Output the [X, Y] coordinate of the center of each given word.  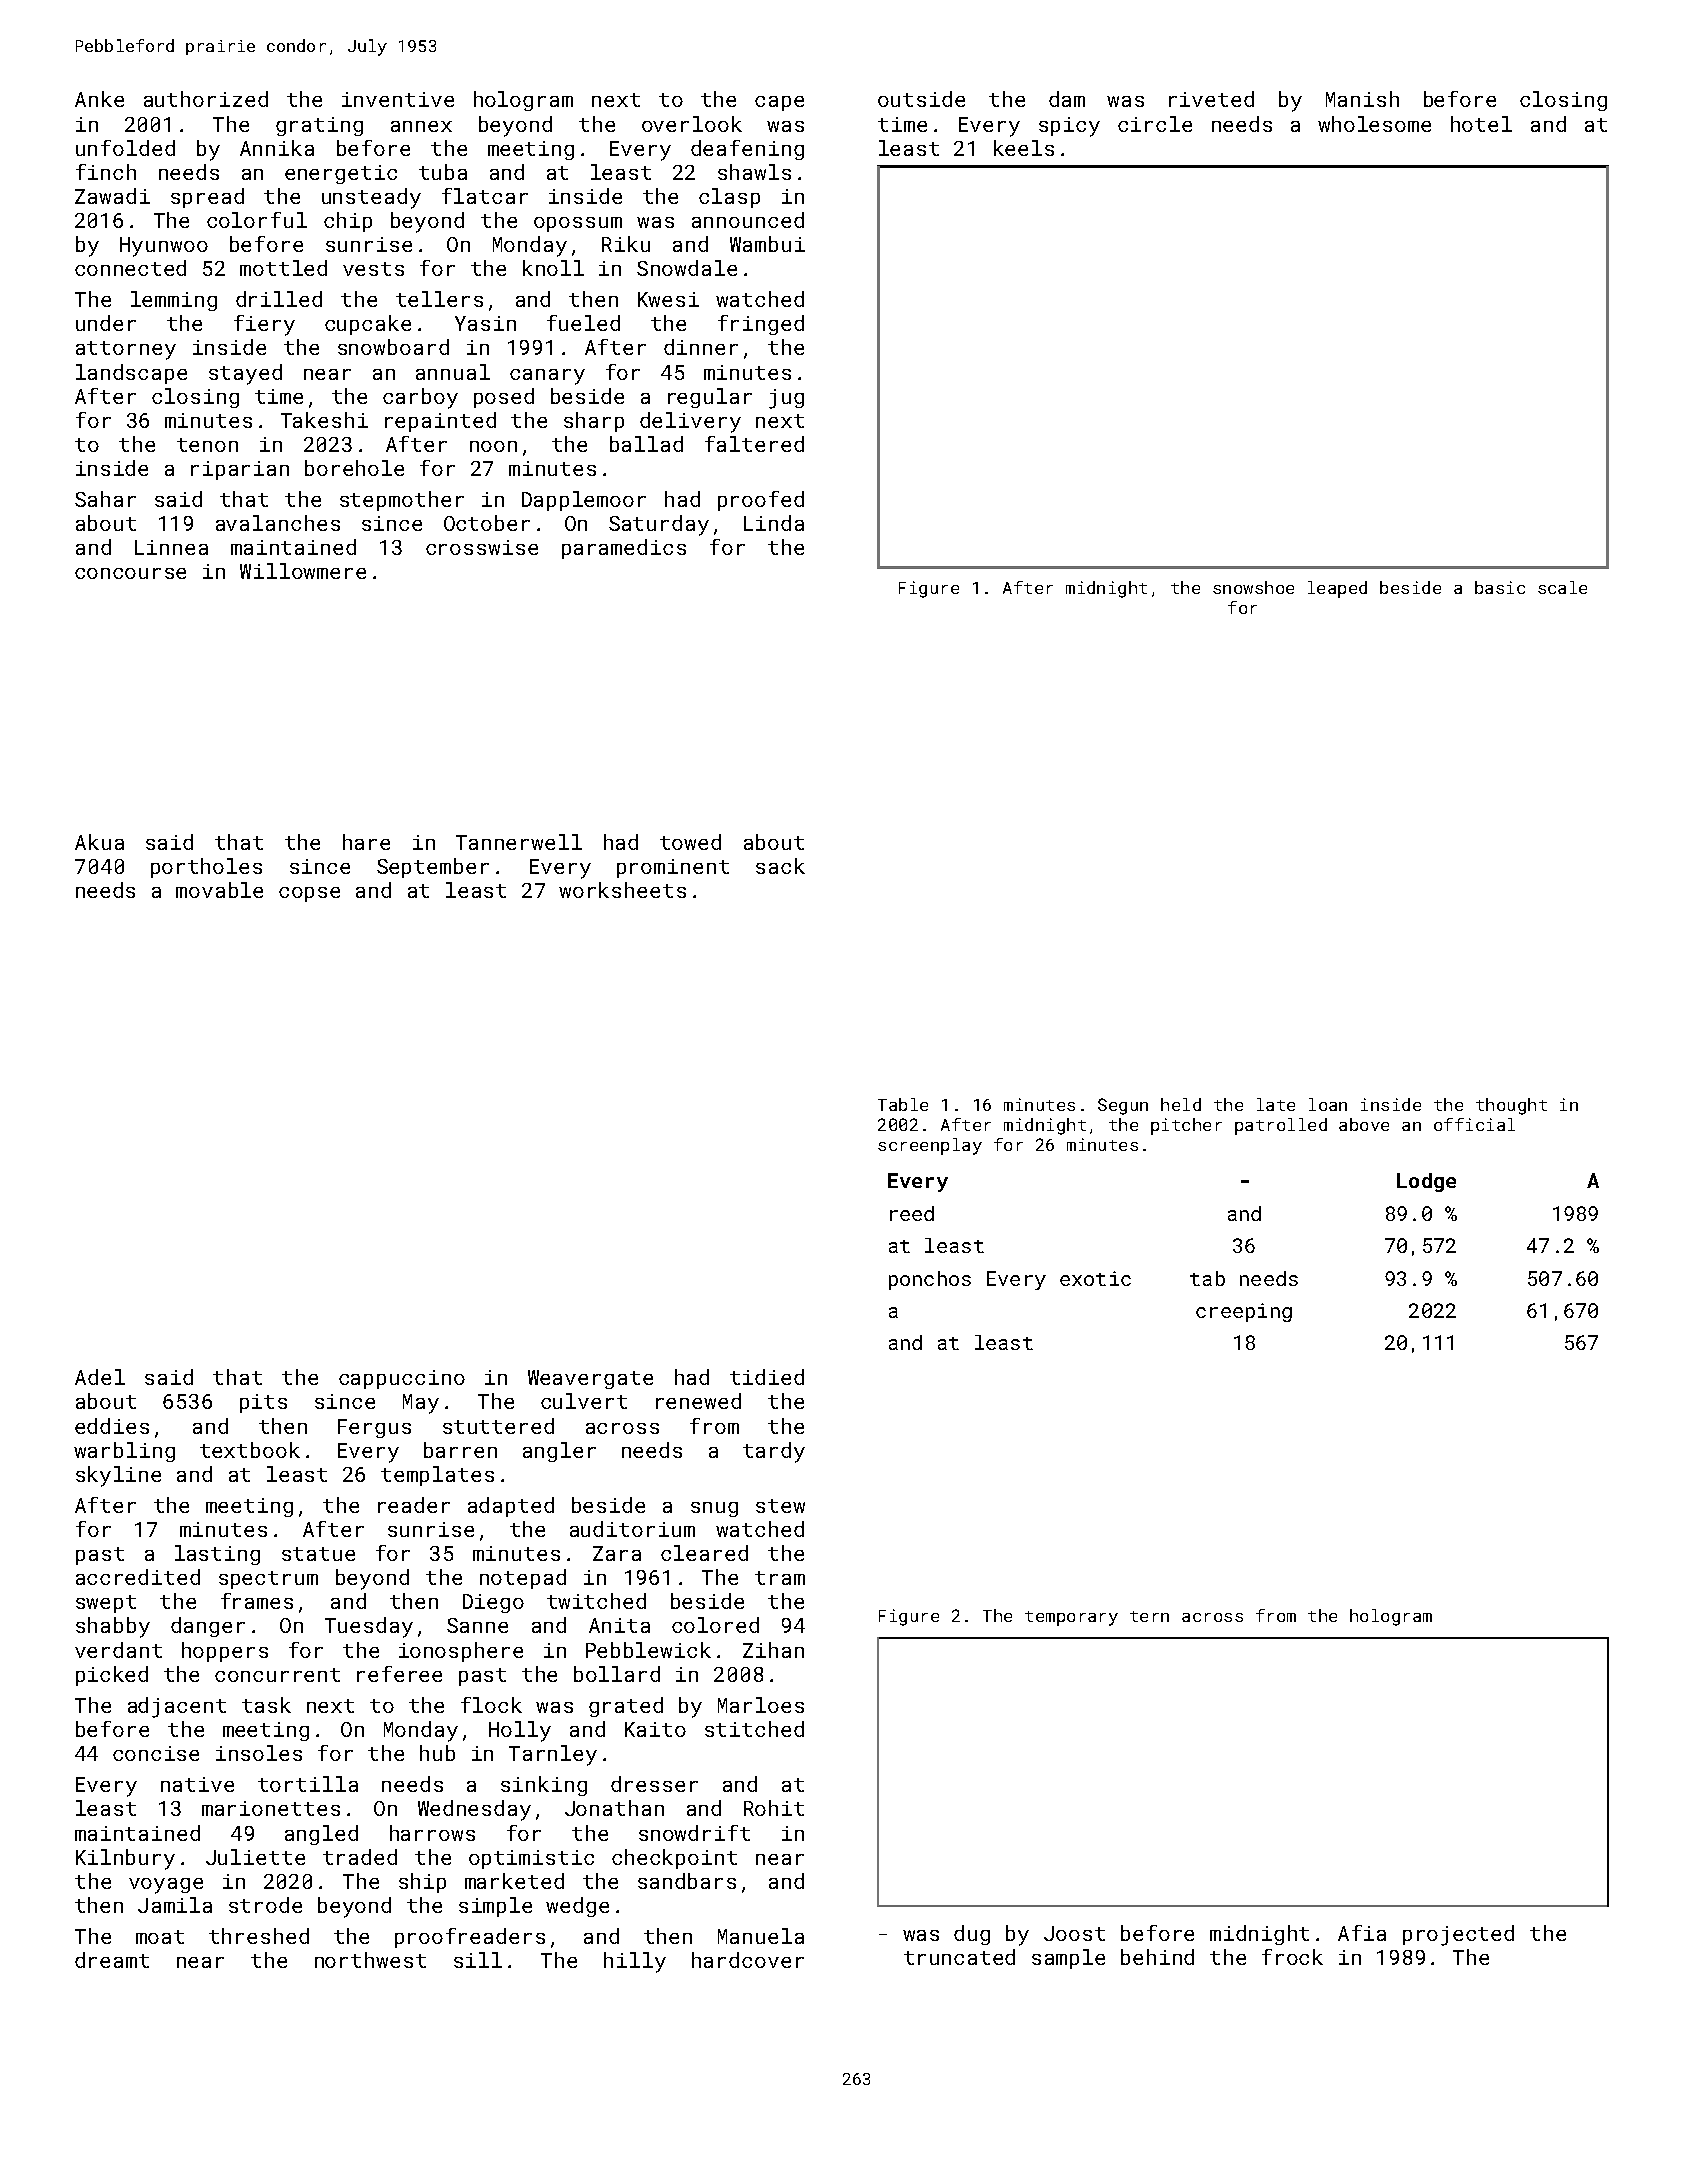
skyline [118, 1476]
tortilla [308, 1784]
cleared [704, 1553]
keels [1024, 148]
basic [1500, 587]
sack [780, 866]
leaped [1337, 589]
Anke [99, 99]
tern [1149, 1616]
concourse [130, 573]
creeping [1244, 1312]
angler [559, 1452]
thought [1511, 1106]
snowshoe [1253, 587]
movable [219, 890]
